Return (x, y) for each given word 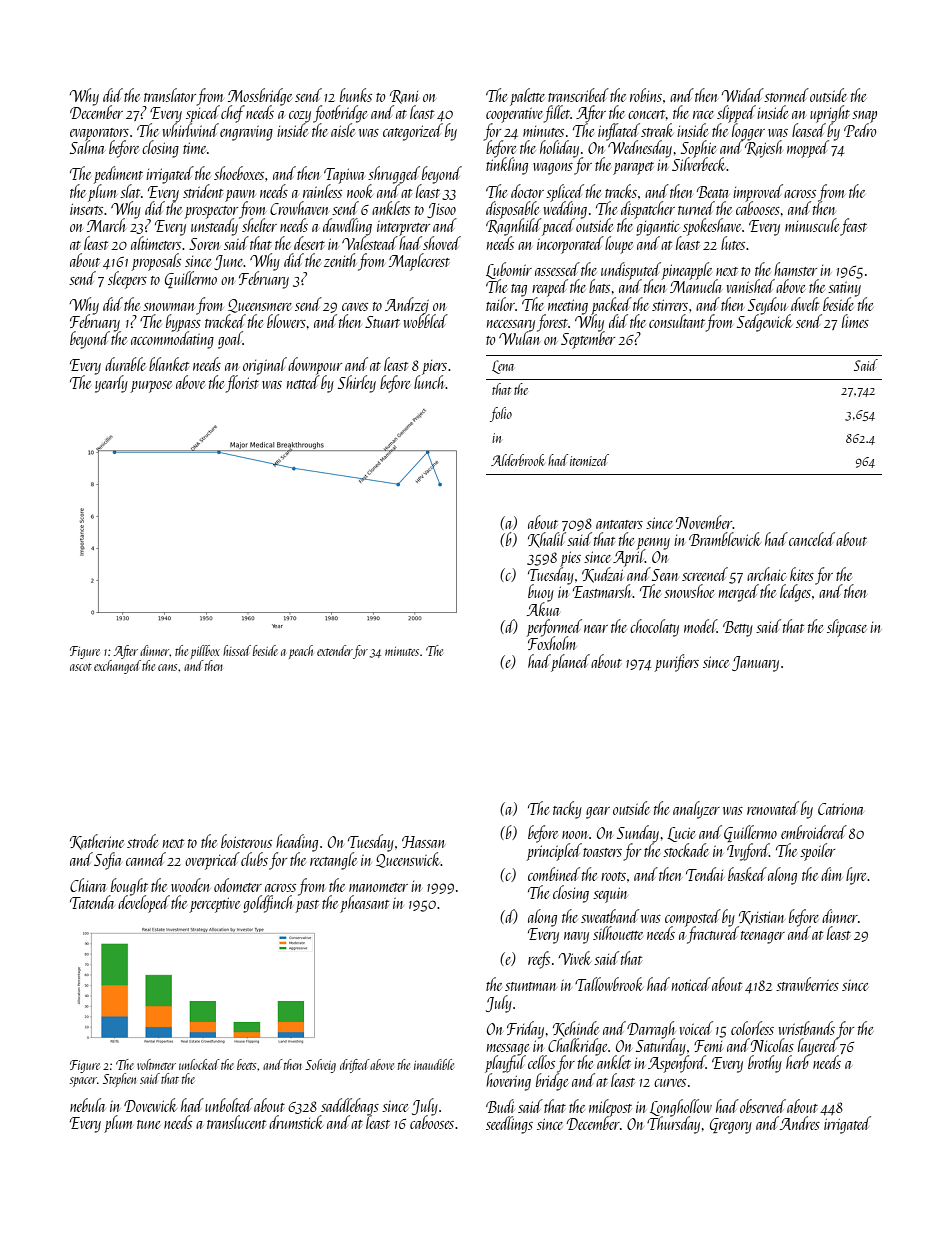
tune (148, 1124)
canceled (812, 539)
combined (554, 874)
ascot (81, 667)
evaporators (99, 134)
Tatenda (92, 902)
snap (864, 117)
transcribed (578, 95)
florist (242, 384)
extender (335, 650)
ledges (795, 593)
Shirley (357, 384)
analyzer (696, 810)
